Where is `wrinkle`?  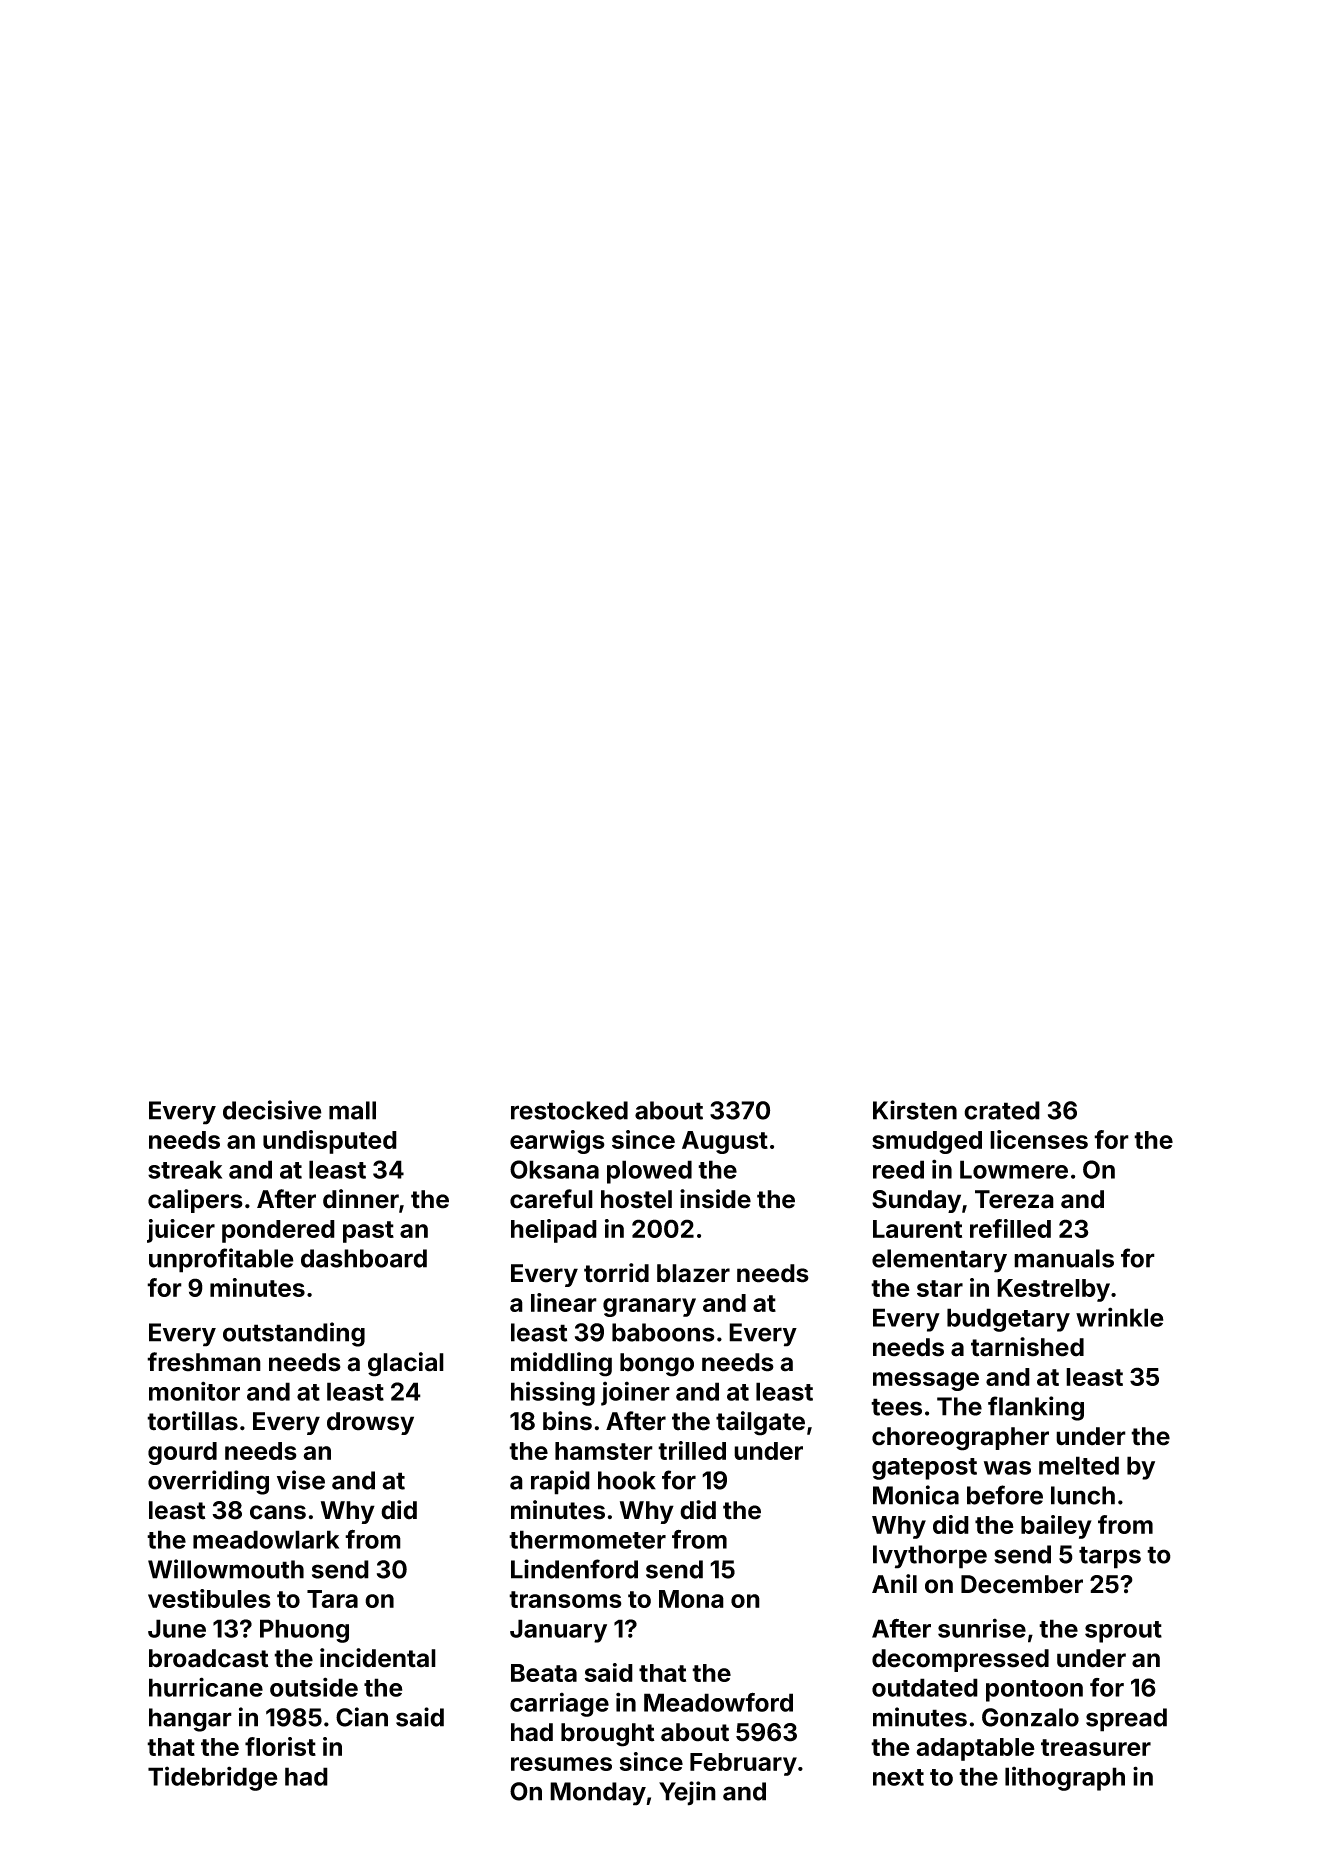 wrinkle is located at coordinates (1120, 1317).
